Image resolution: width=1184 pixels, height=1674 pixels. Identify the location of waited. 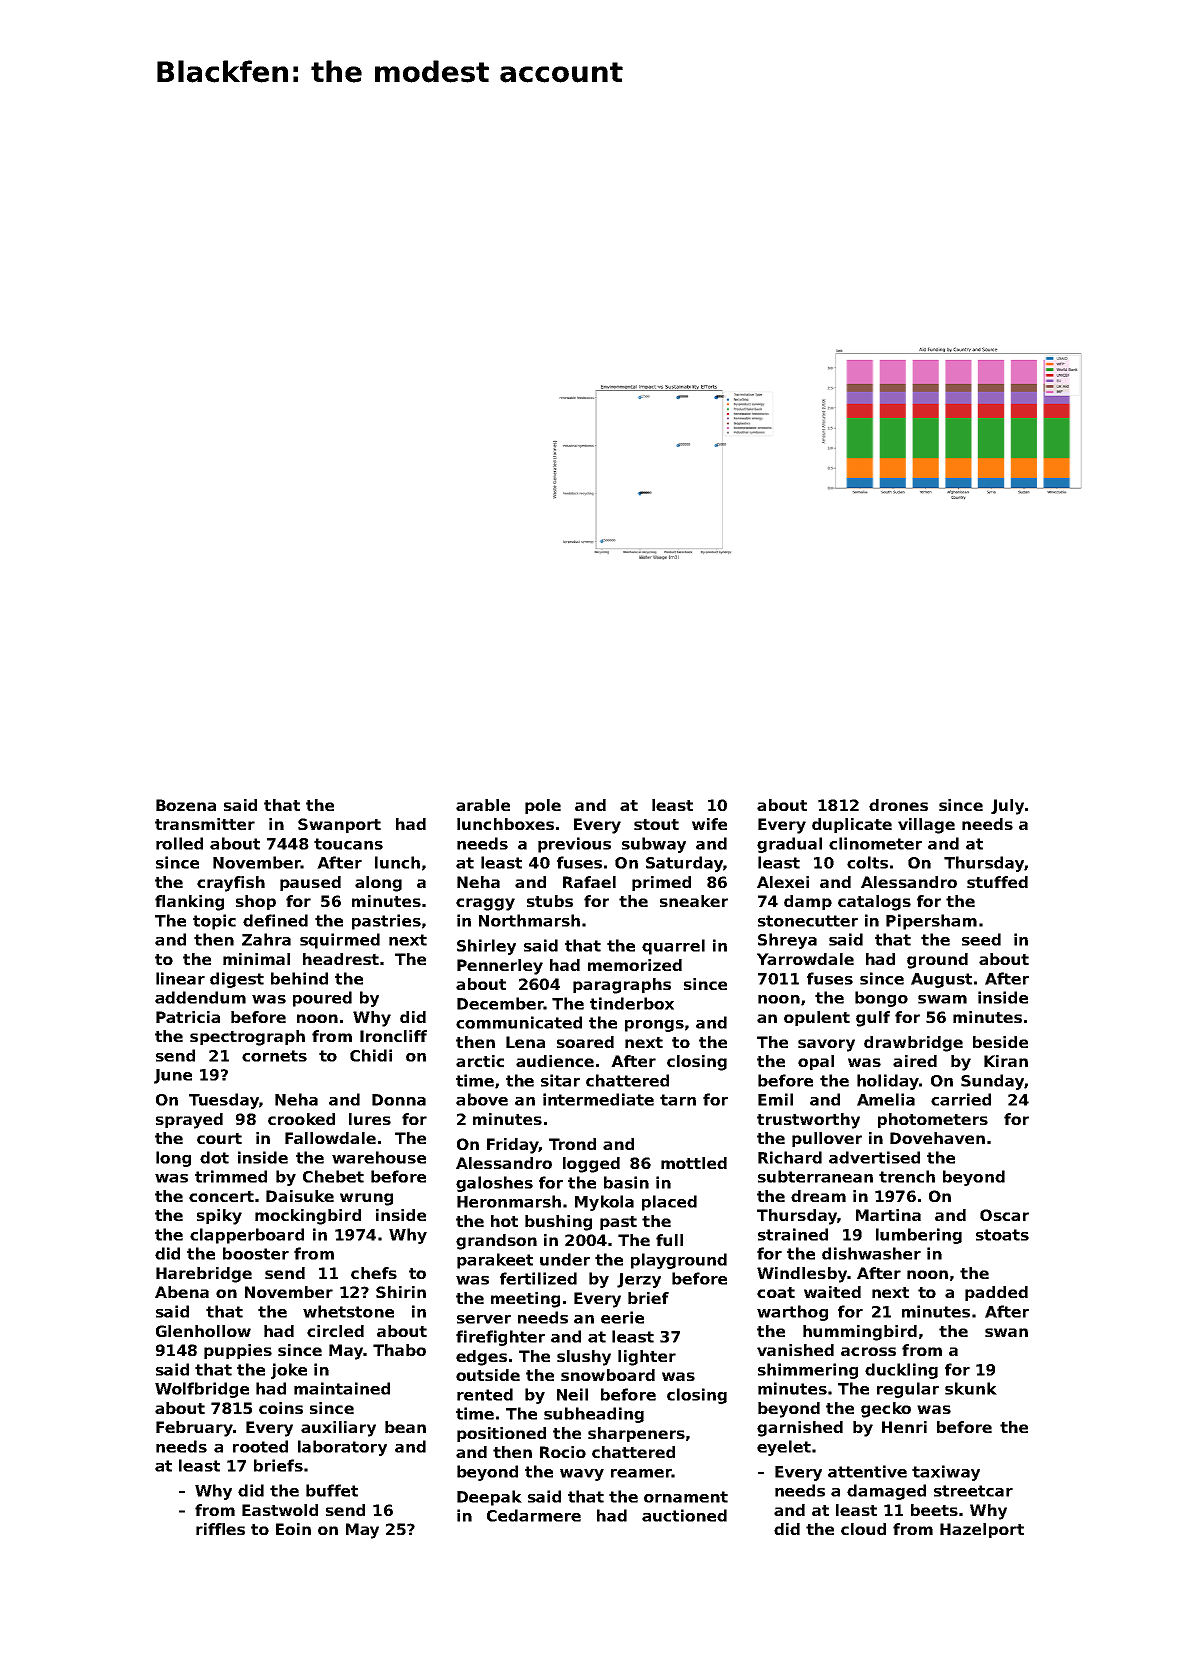
(832, 1292).
